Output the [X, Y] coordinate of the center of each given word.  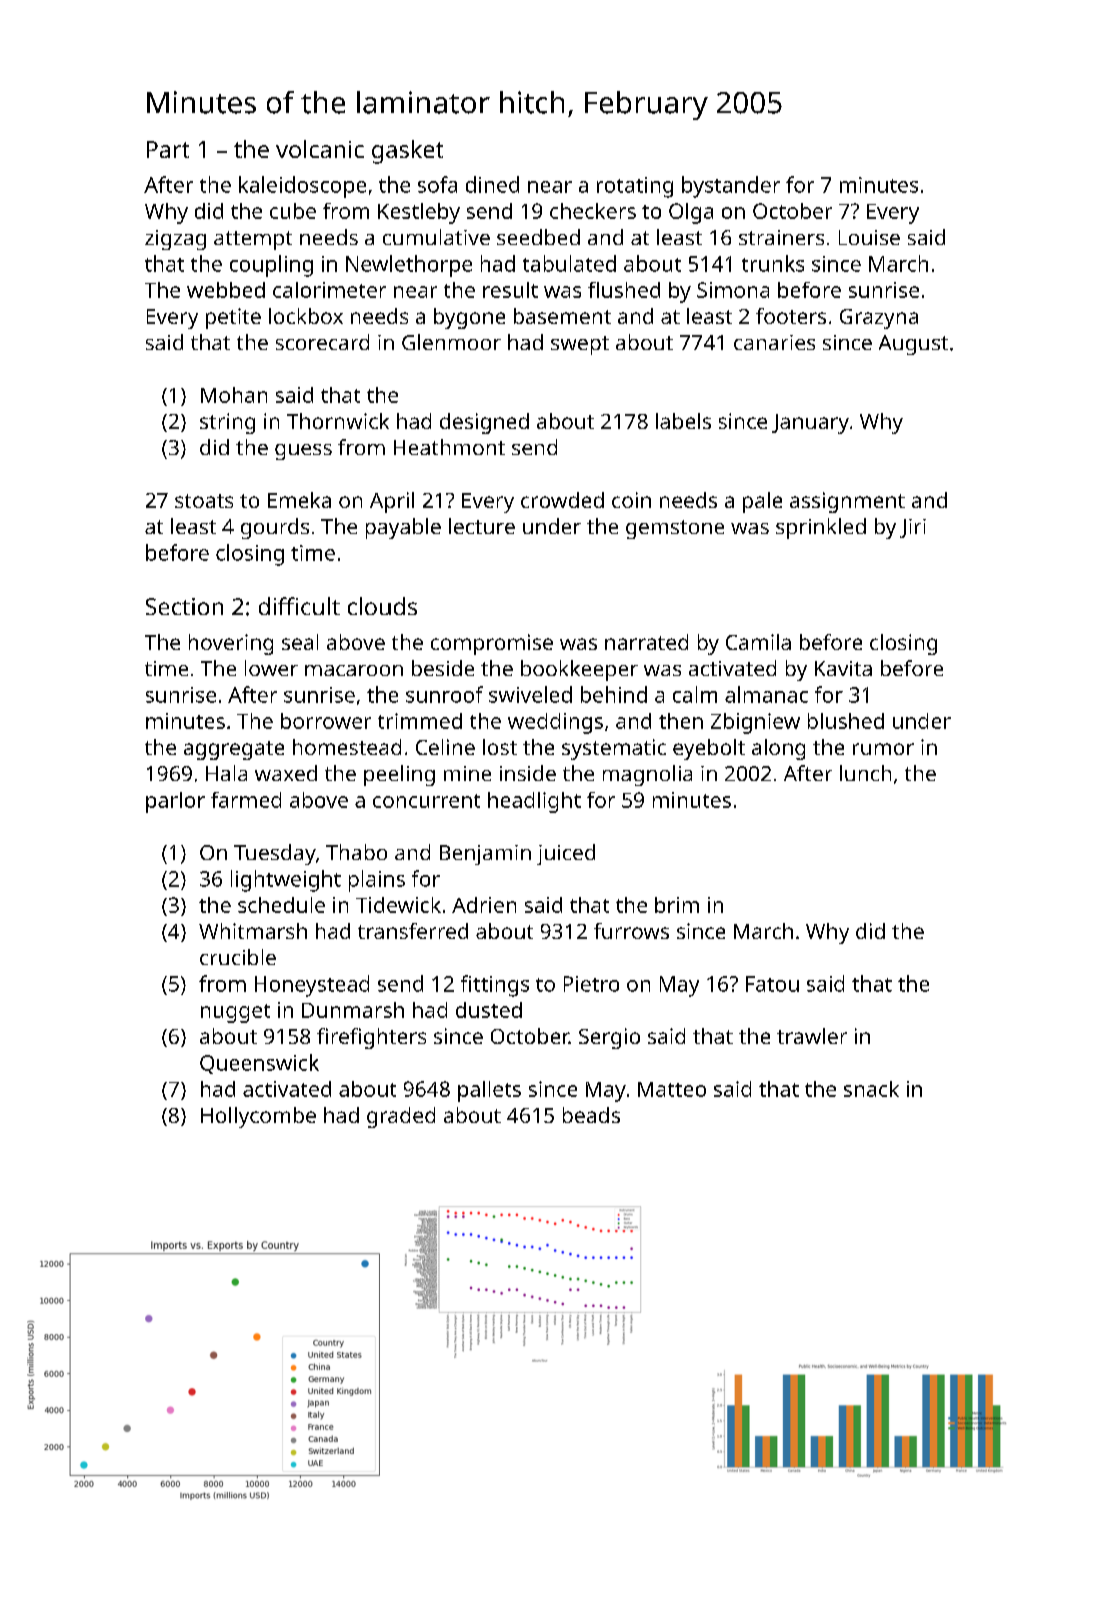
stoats [204, 501]
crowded [562, 500]
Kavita [843, 668]
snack [871, 1089]
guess [303, 452]
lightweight [286, 881]
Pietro [591, 984]
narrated [646, 642]
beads [591, 1115]
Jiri [913, 528]
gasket [407, 152]
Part [168, 149]
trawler [812, 1036]
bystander [731, 187]
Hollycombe [258, 1117]
